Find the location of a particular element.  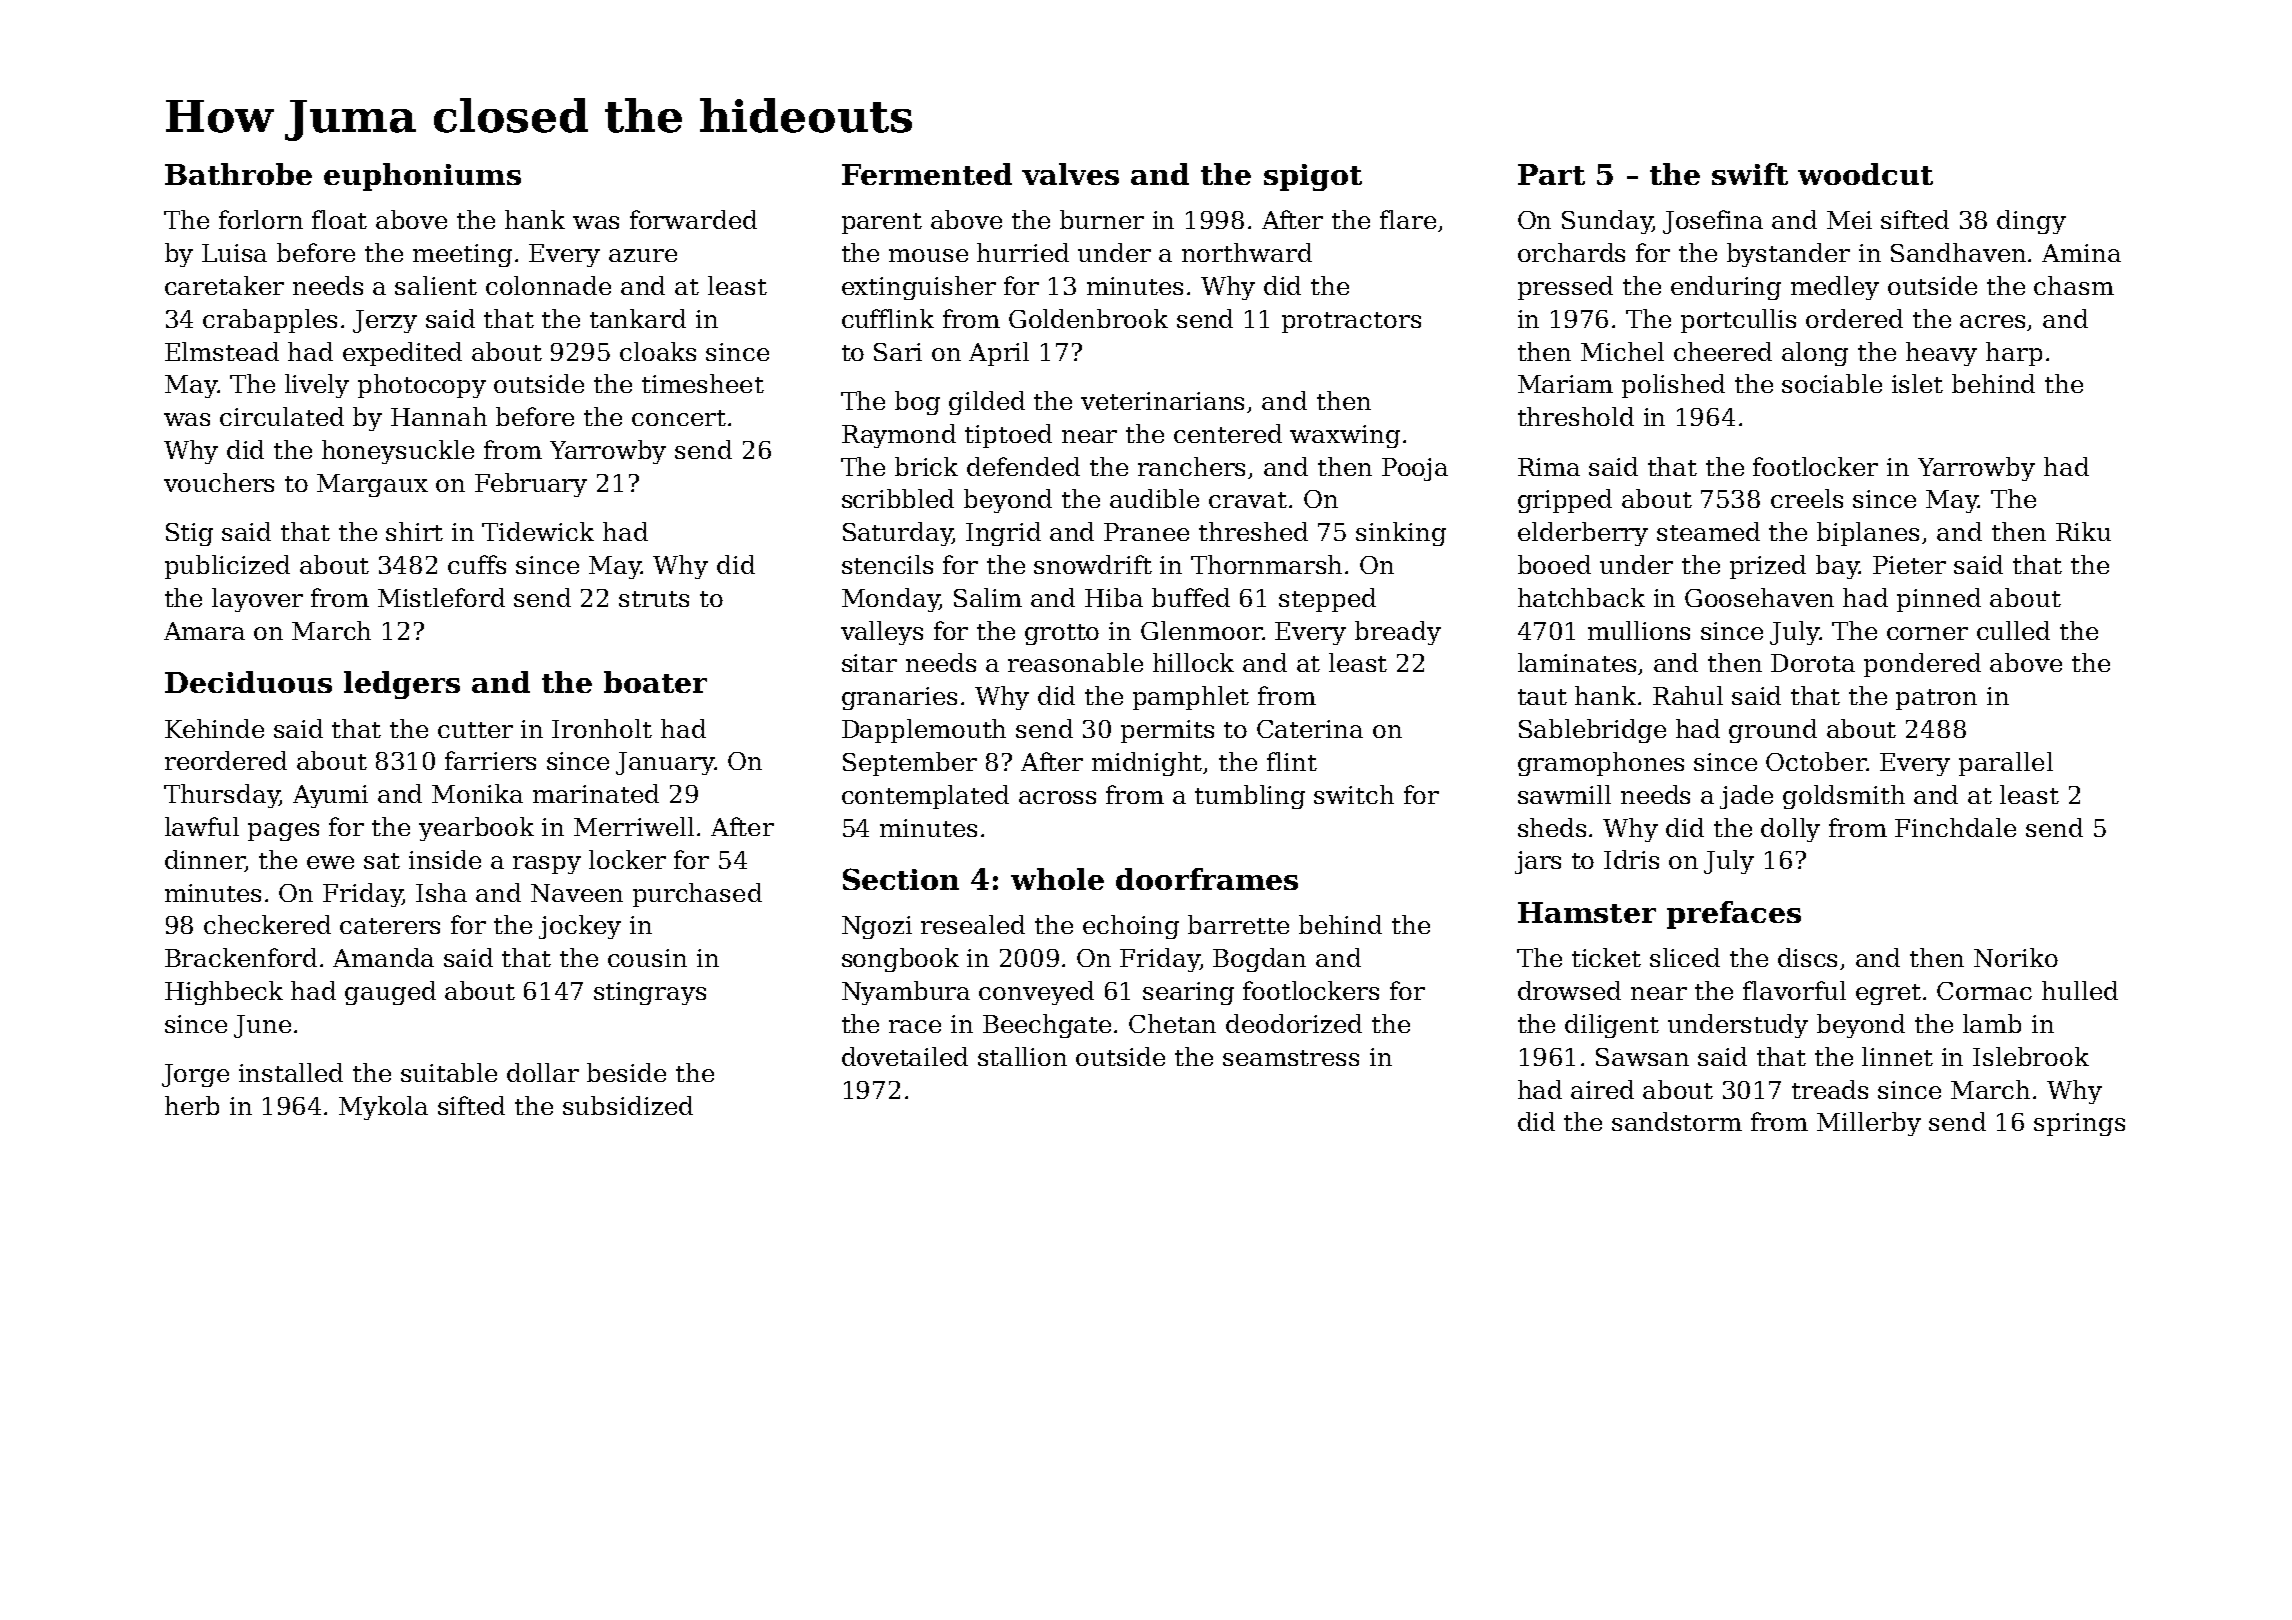

checkered is located at coordinates (267, 924).
